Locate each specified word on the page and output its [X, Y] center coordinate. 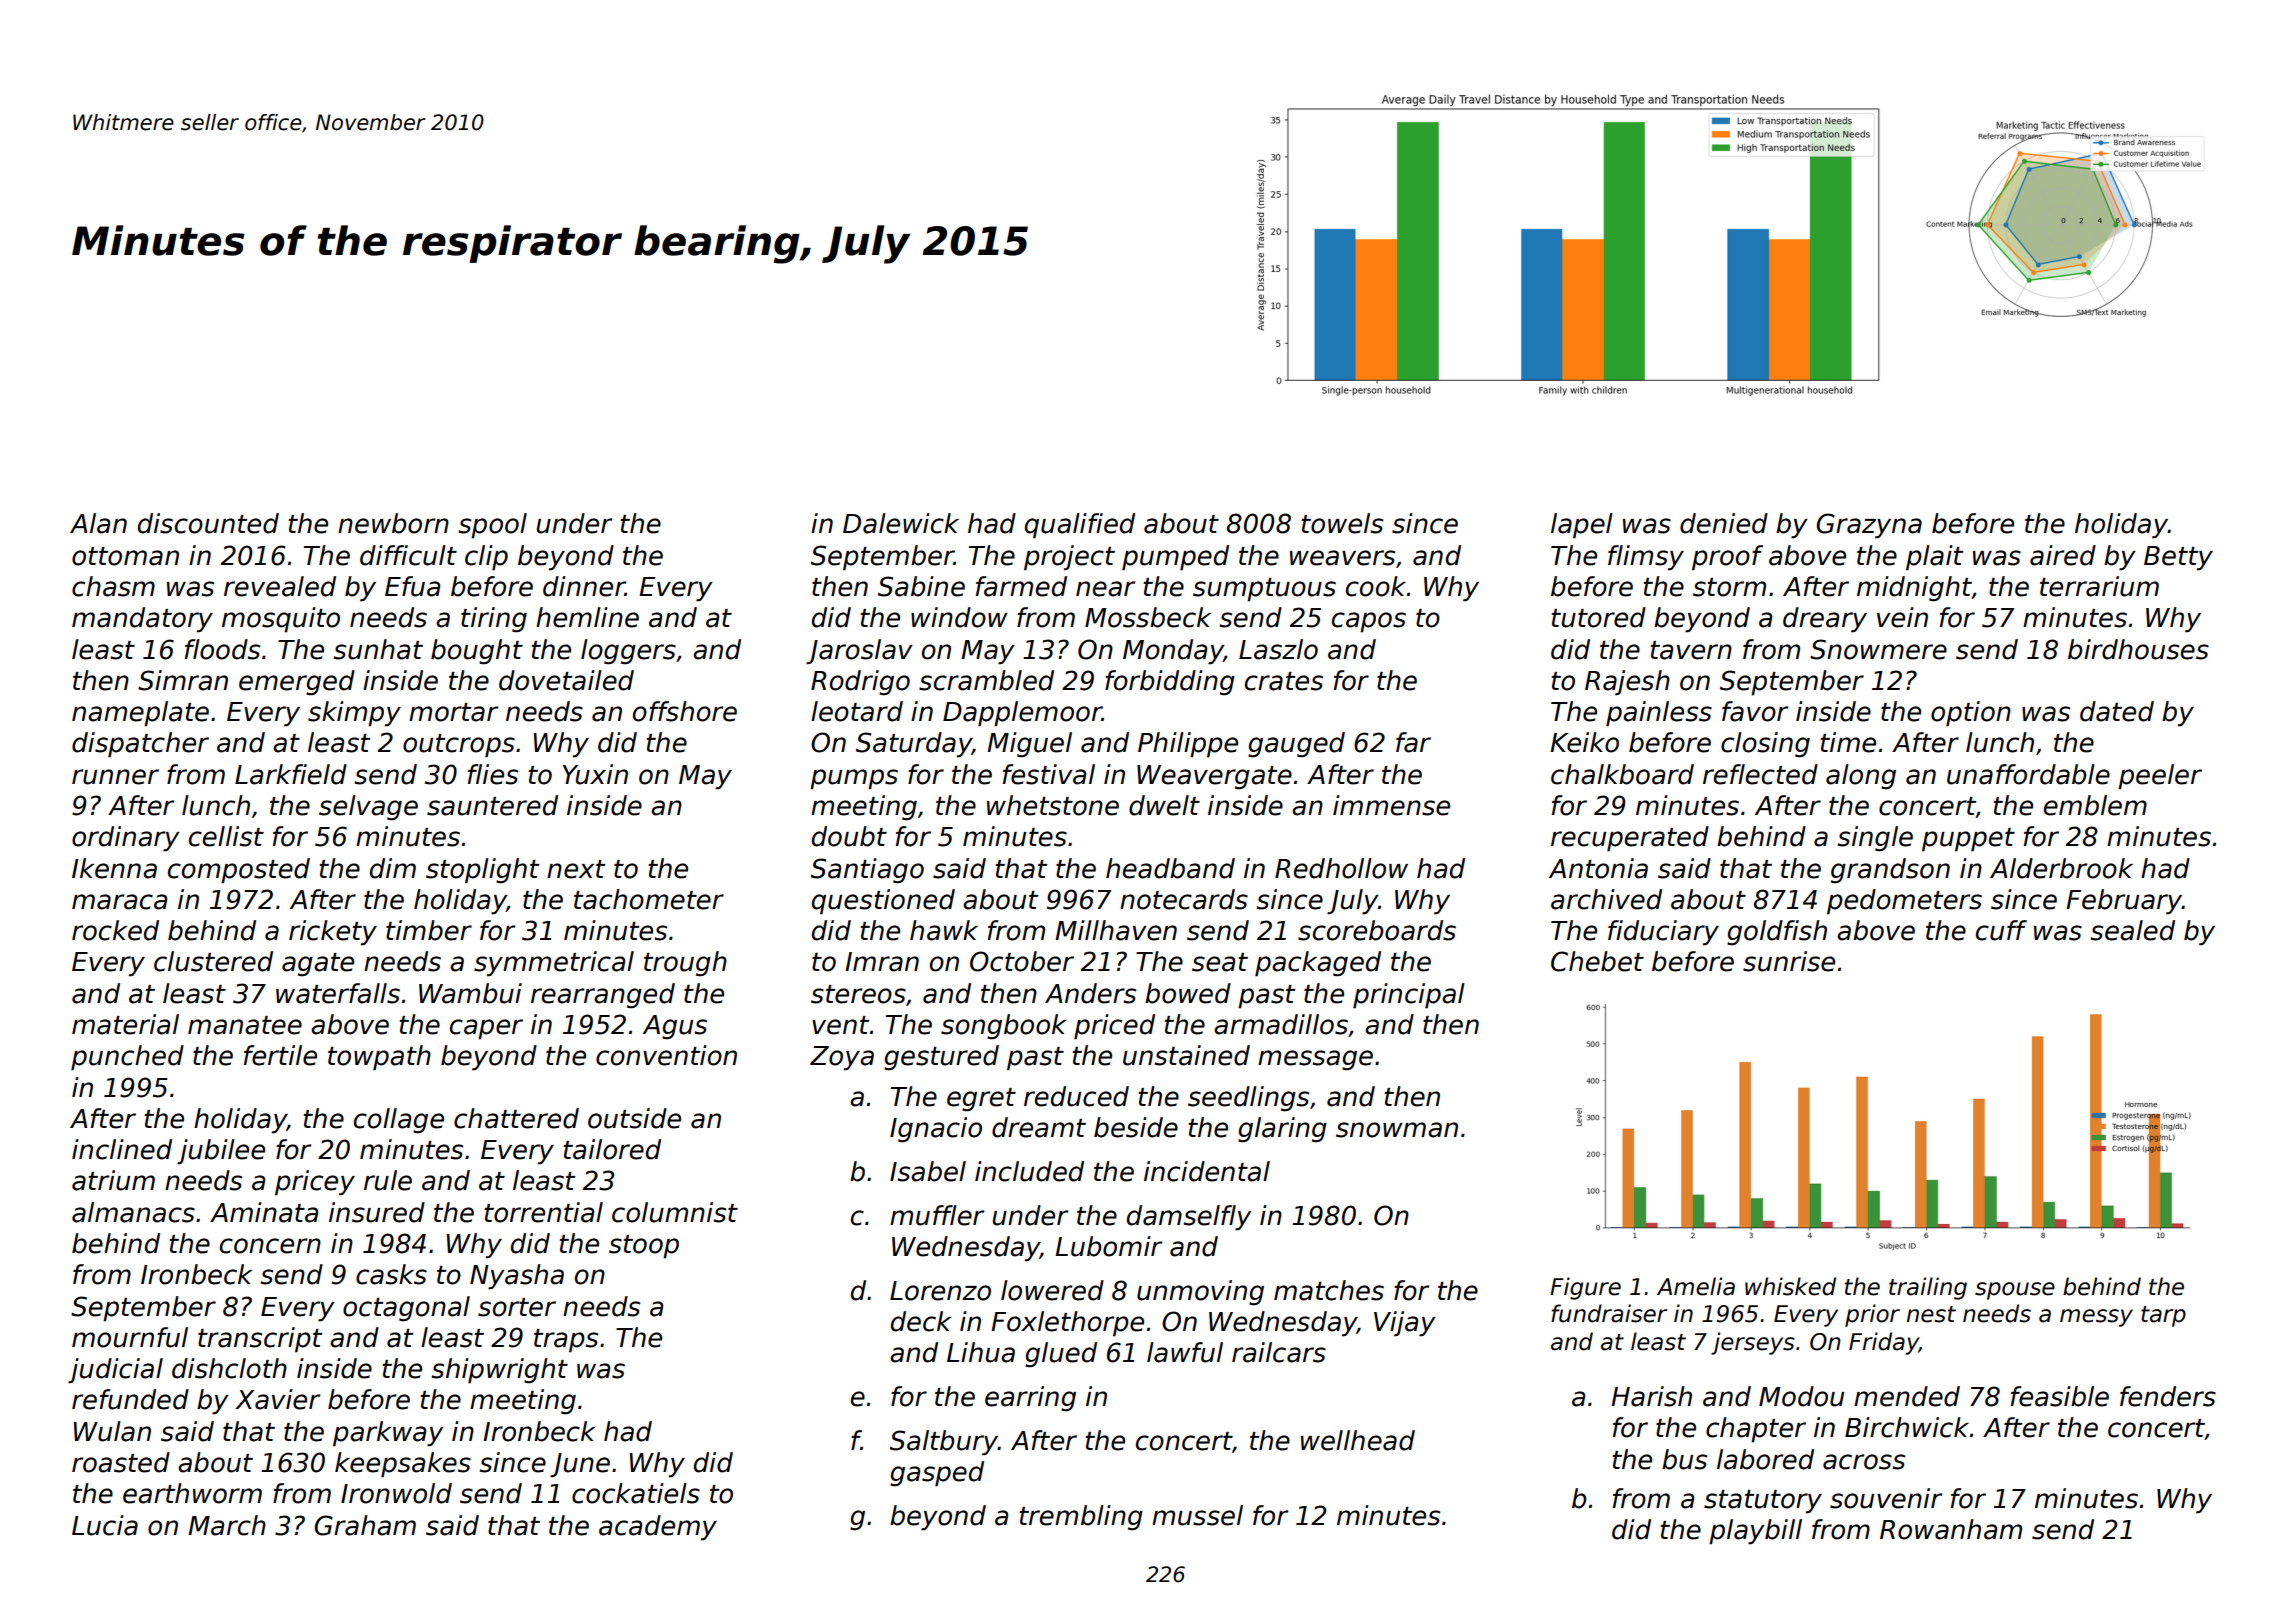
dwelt [1164, 805]
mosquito [281, 620]
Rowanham [1951, 1529]
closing [1765, 745]
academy [658, 1528]
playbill [1755, 1532]
